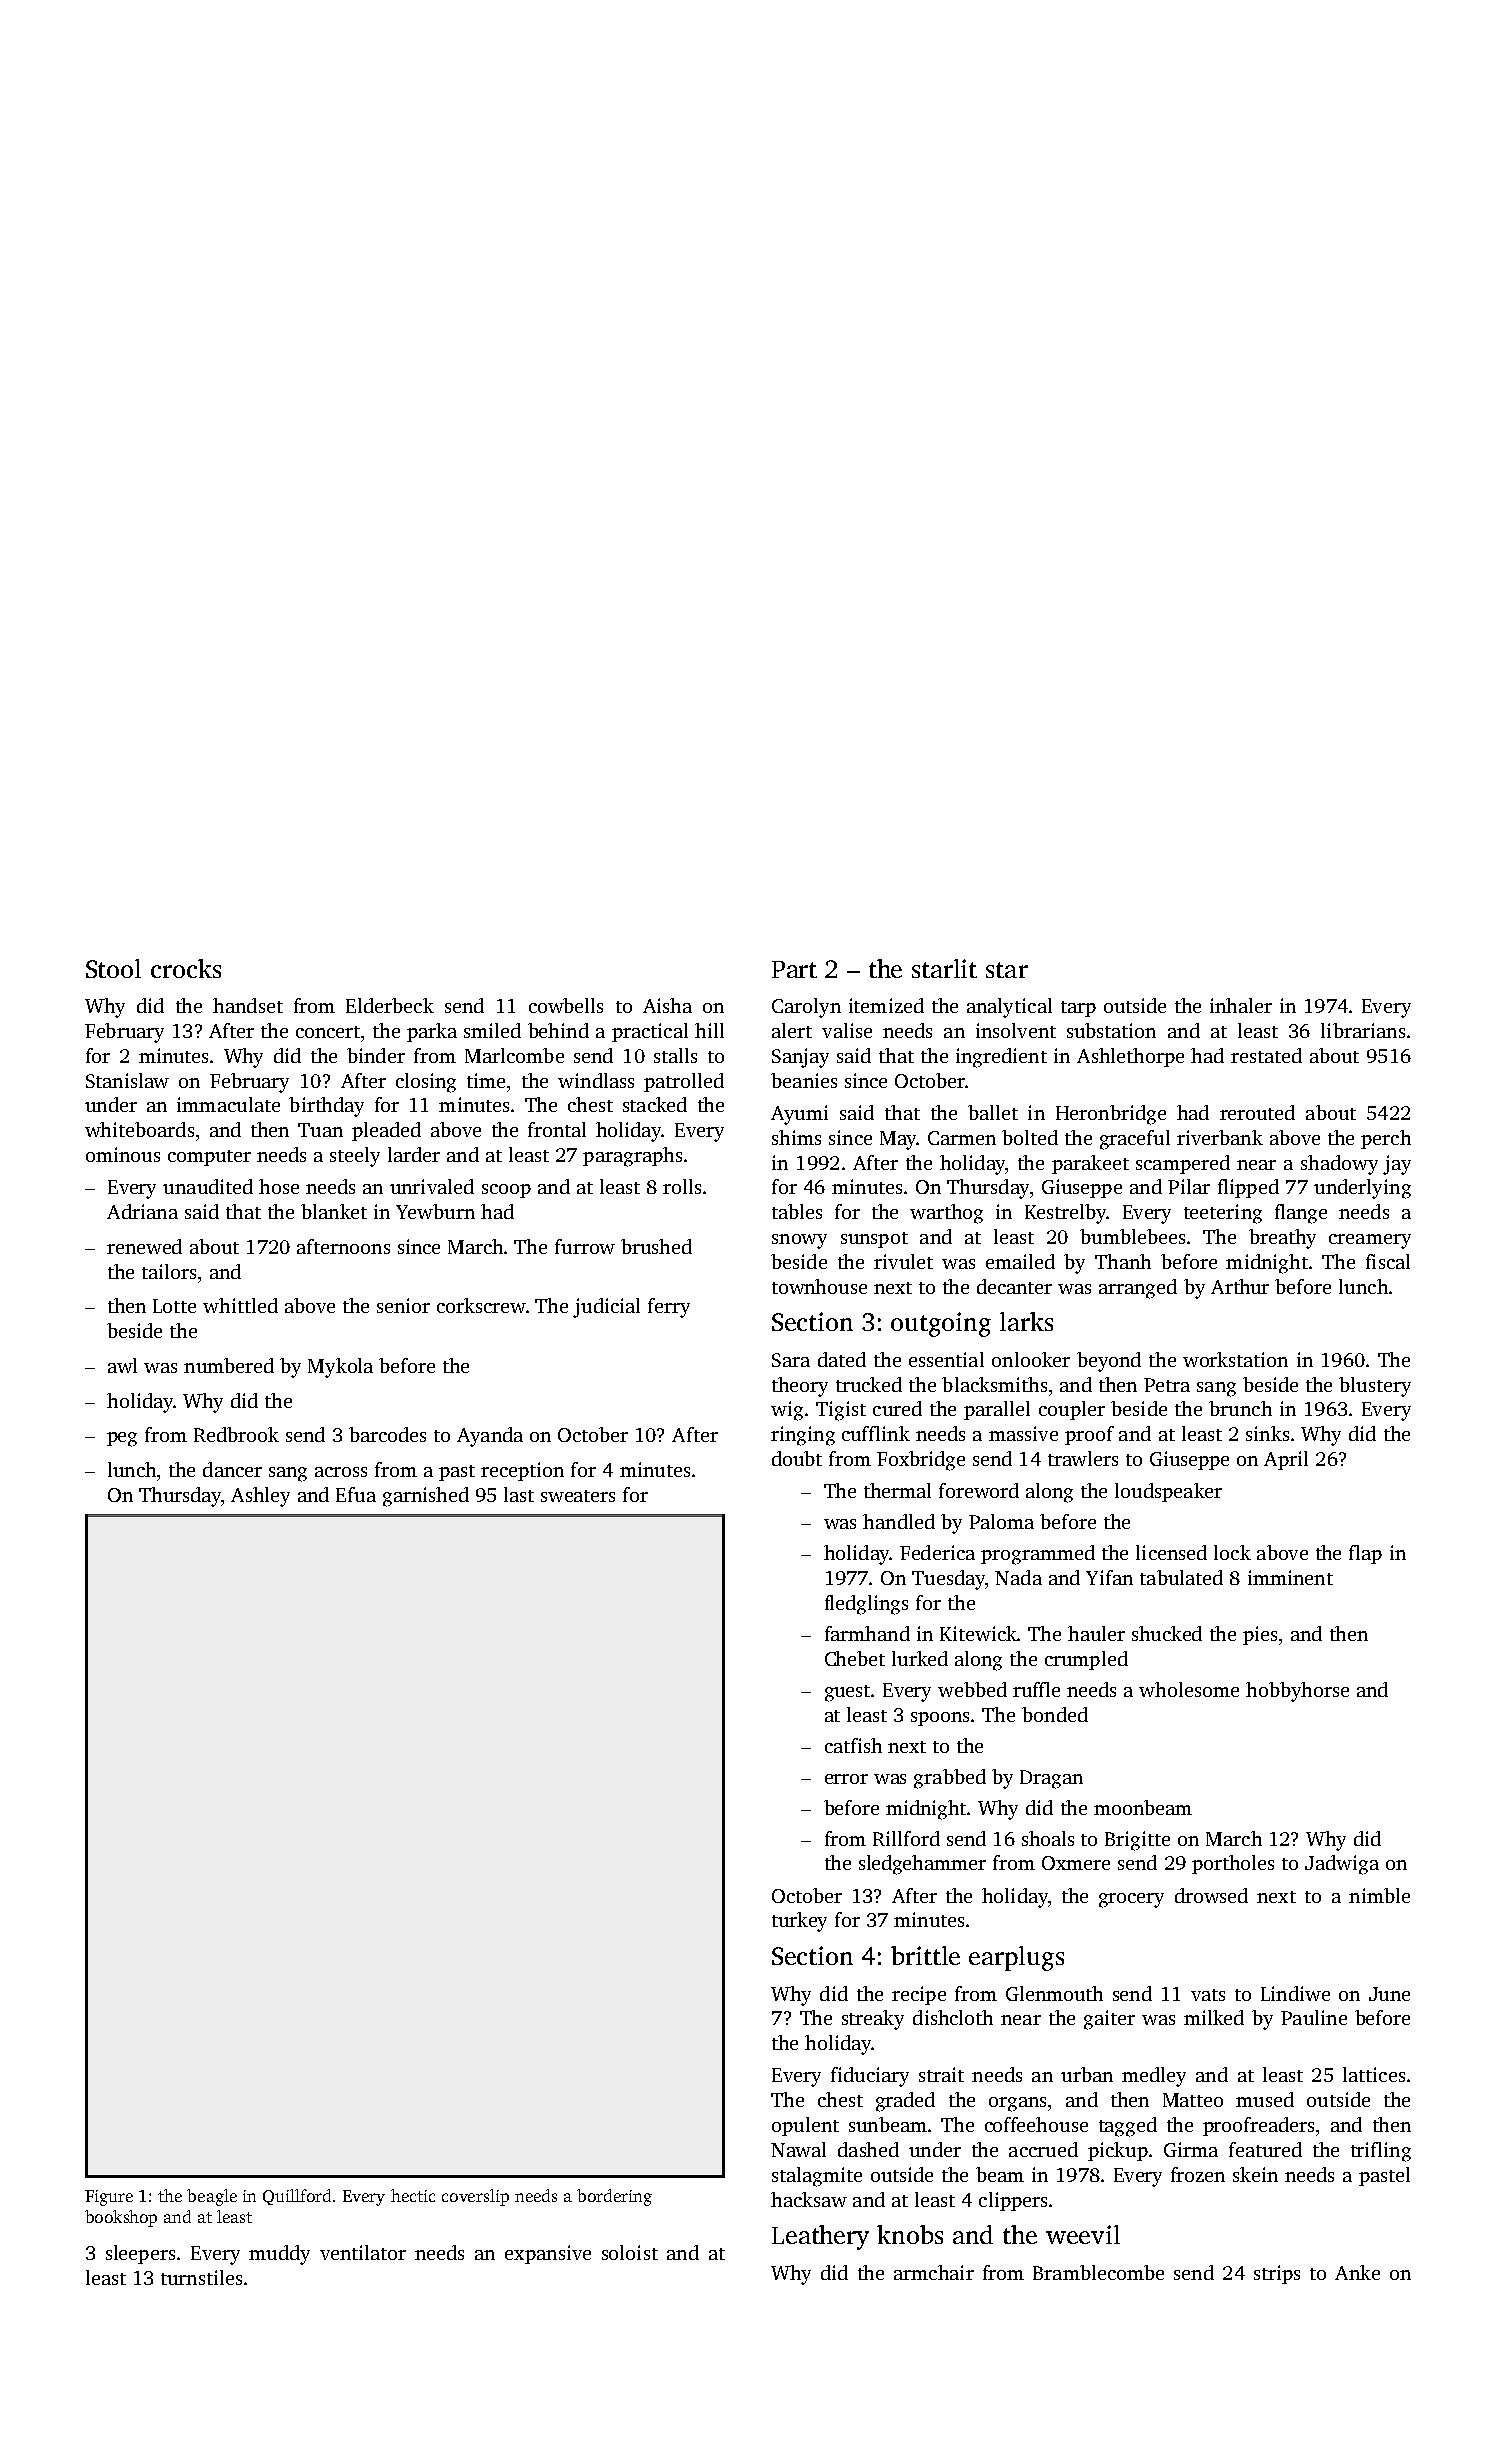 The height and width of the screenshot is (2464, 1496). What do you see at coordinates (650, 1032) in the screenshot?
I see `practical` at bounding box center [650, 1032].
